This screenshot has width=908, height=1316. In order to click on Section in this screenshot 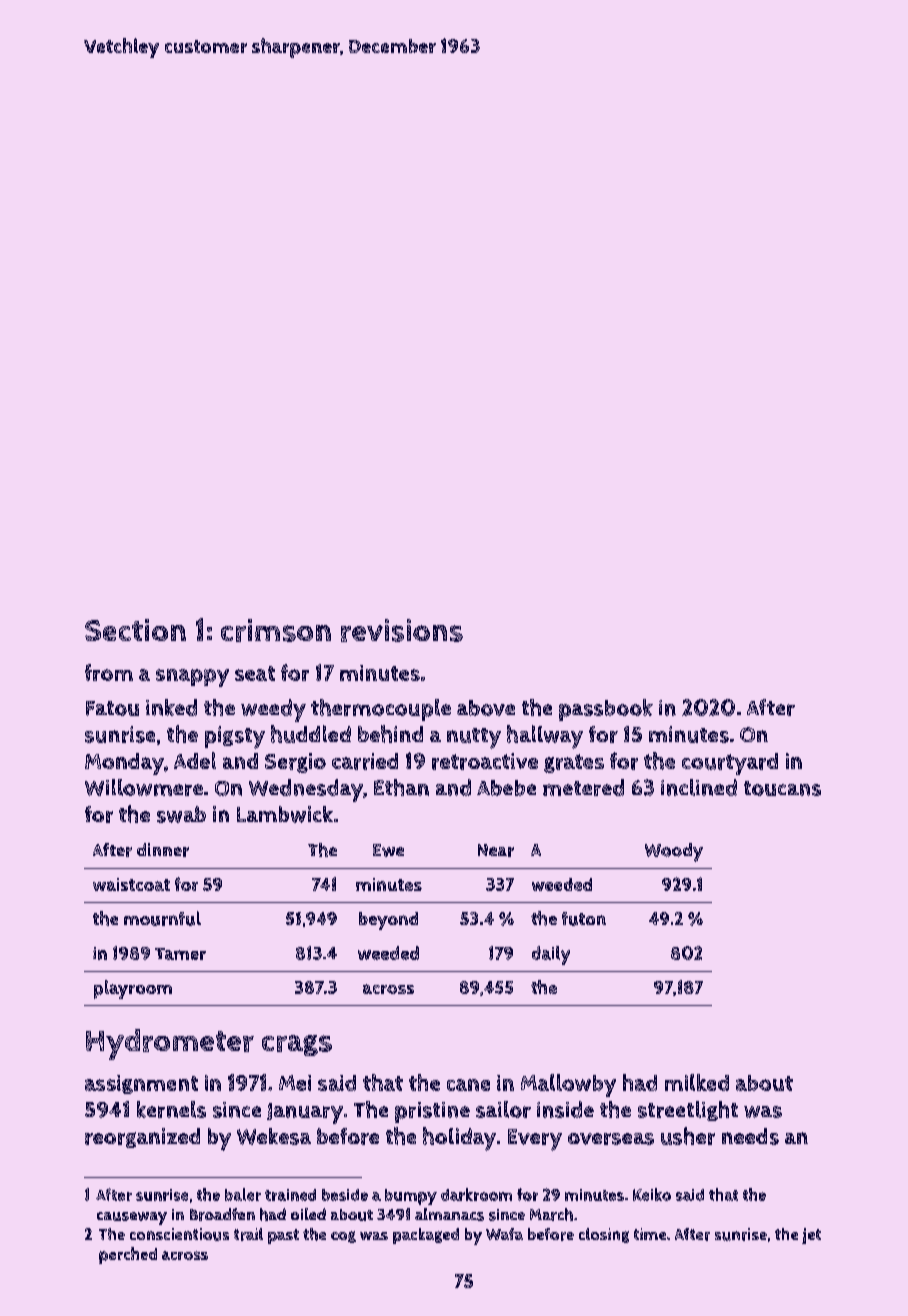, I will do `click(135, 630)`.
